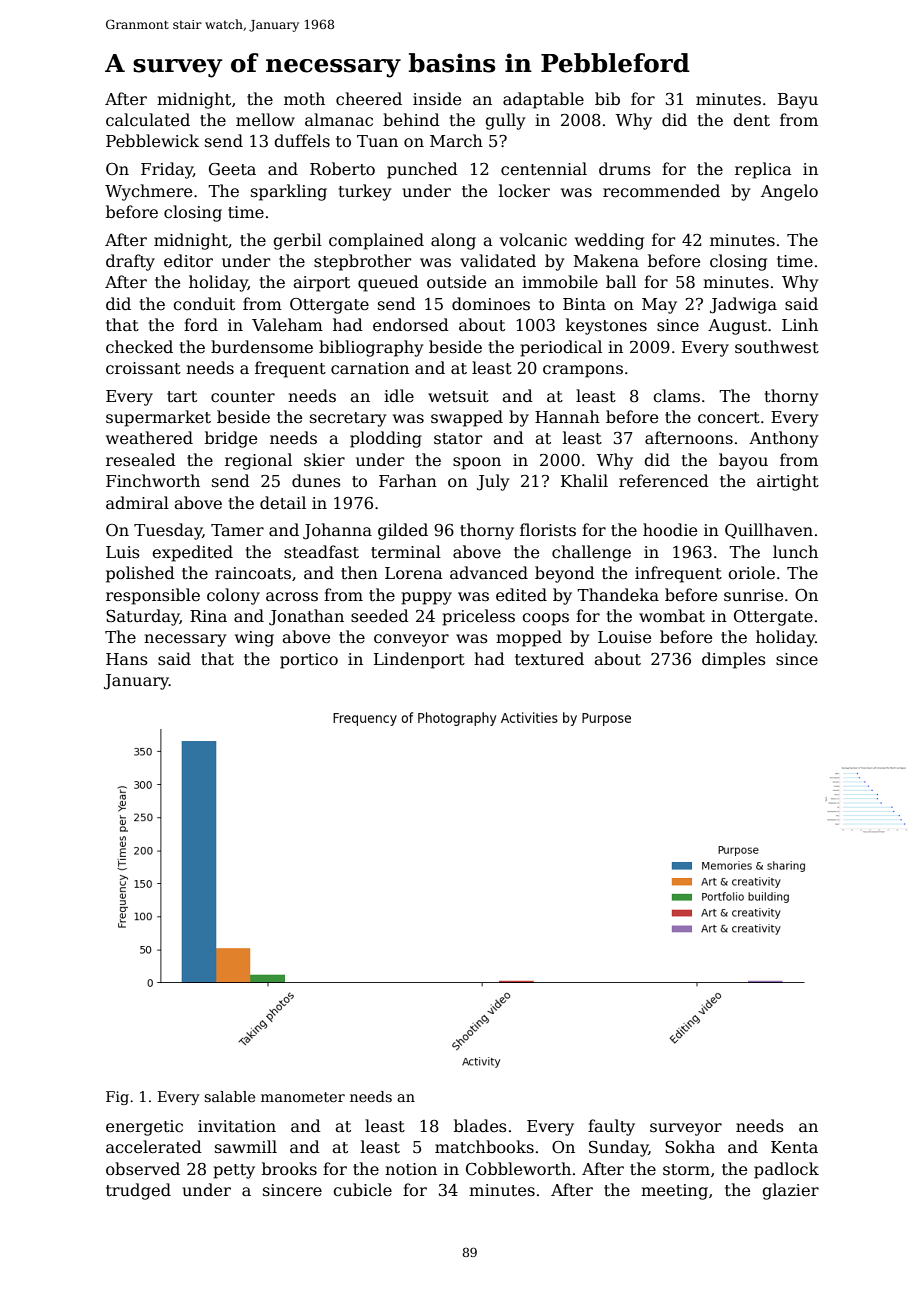  Describe the element at coordinates (376, 241) in the screenshot. I see `complained` at that location.
